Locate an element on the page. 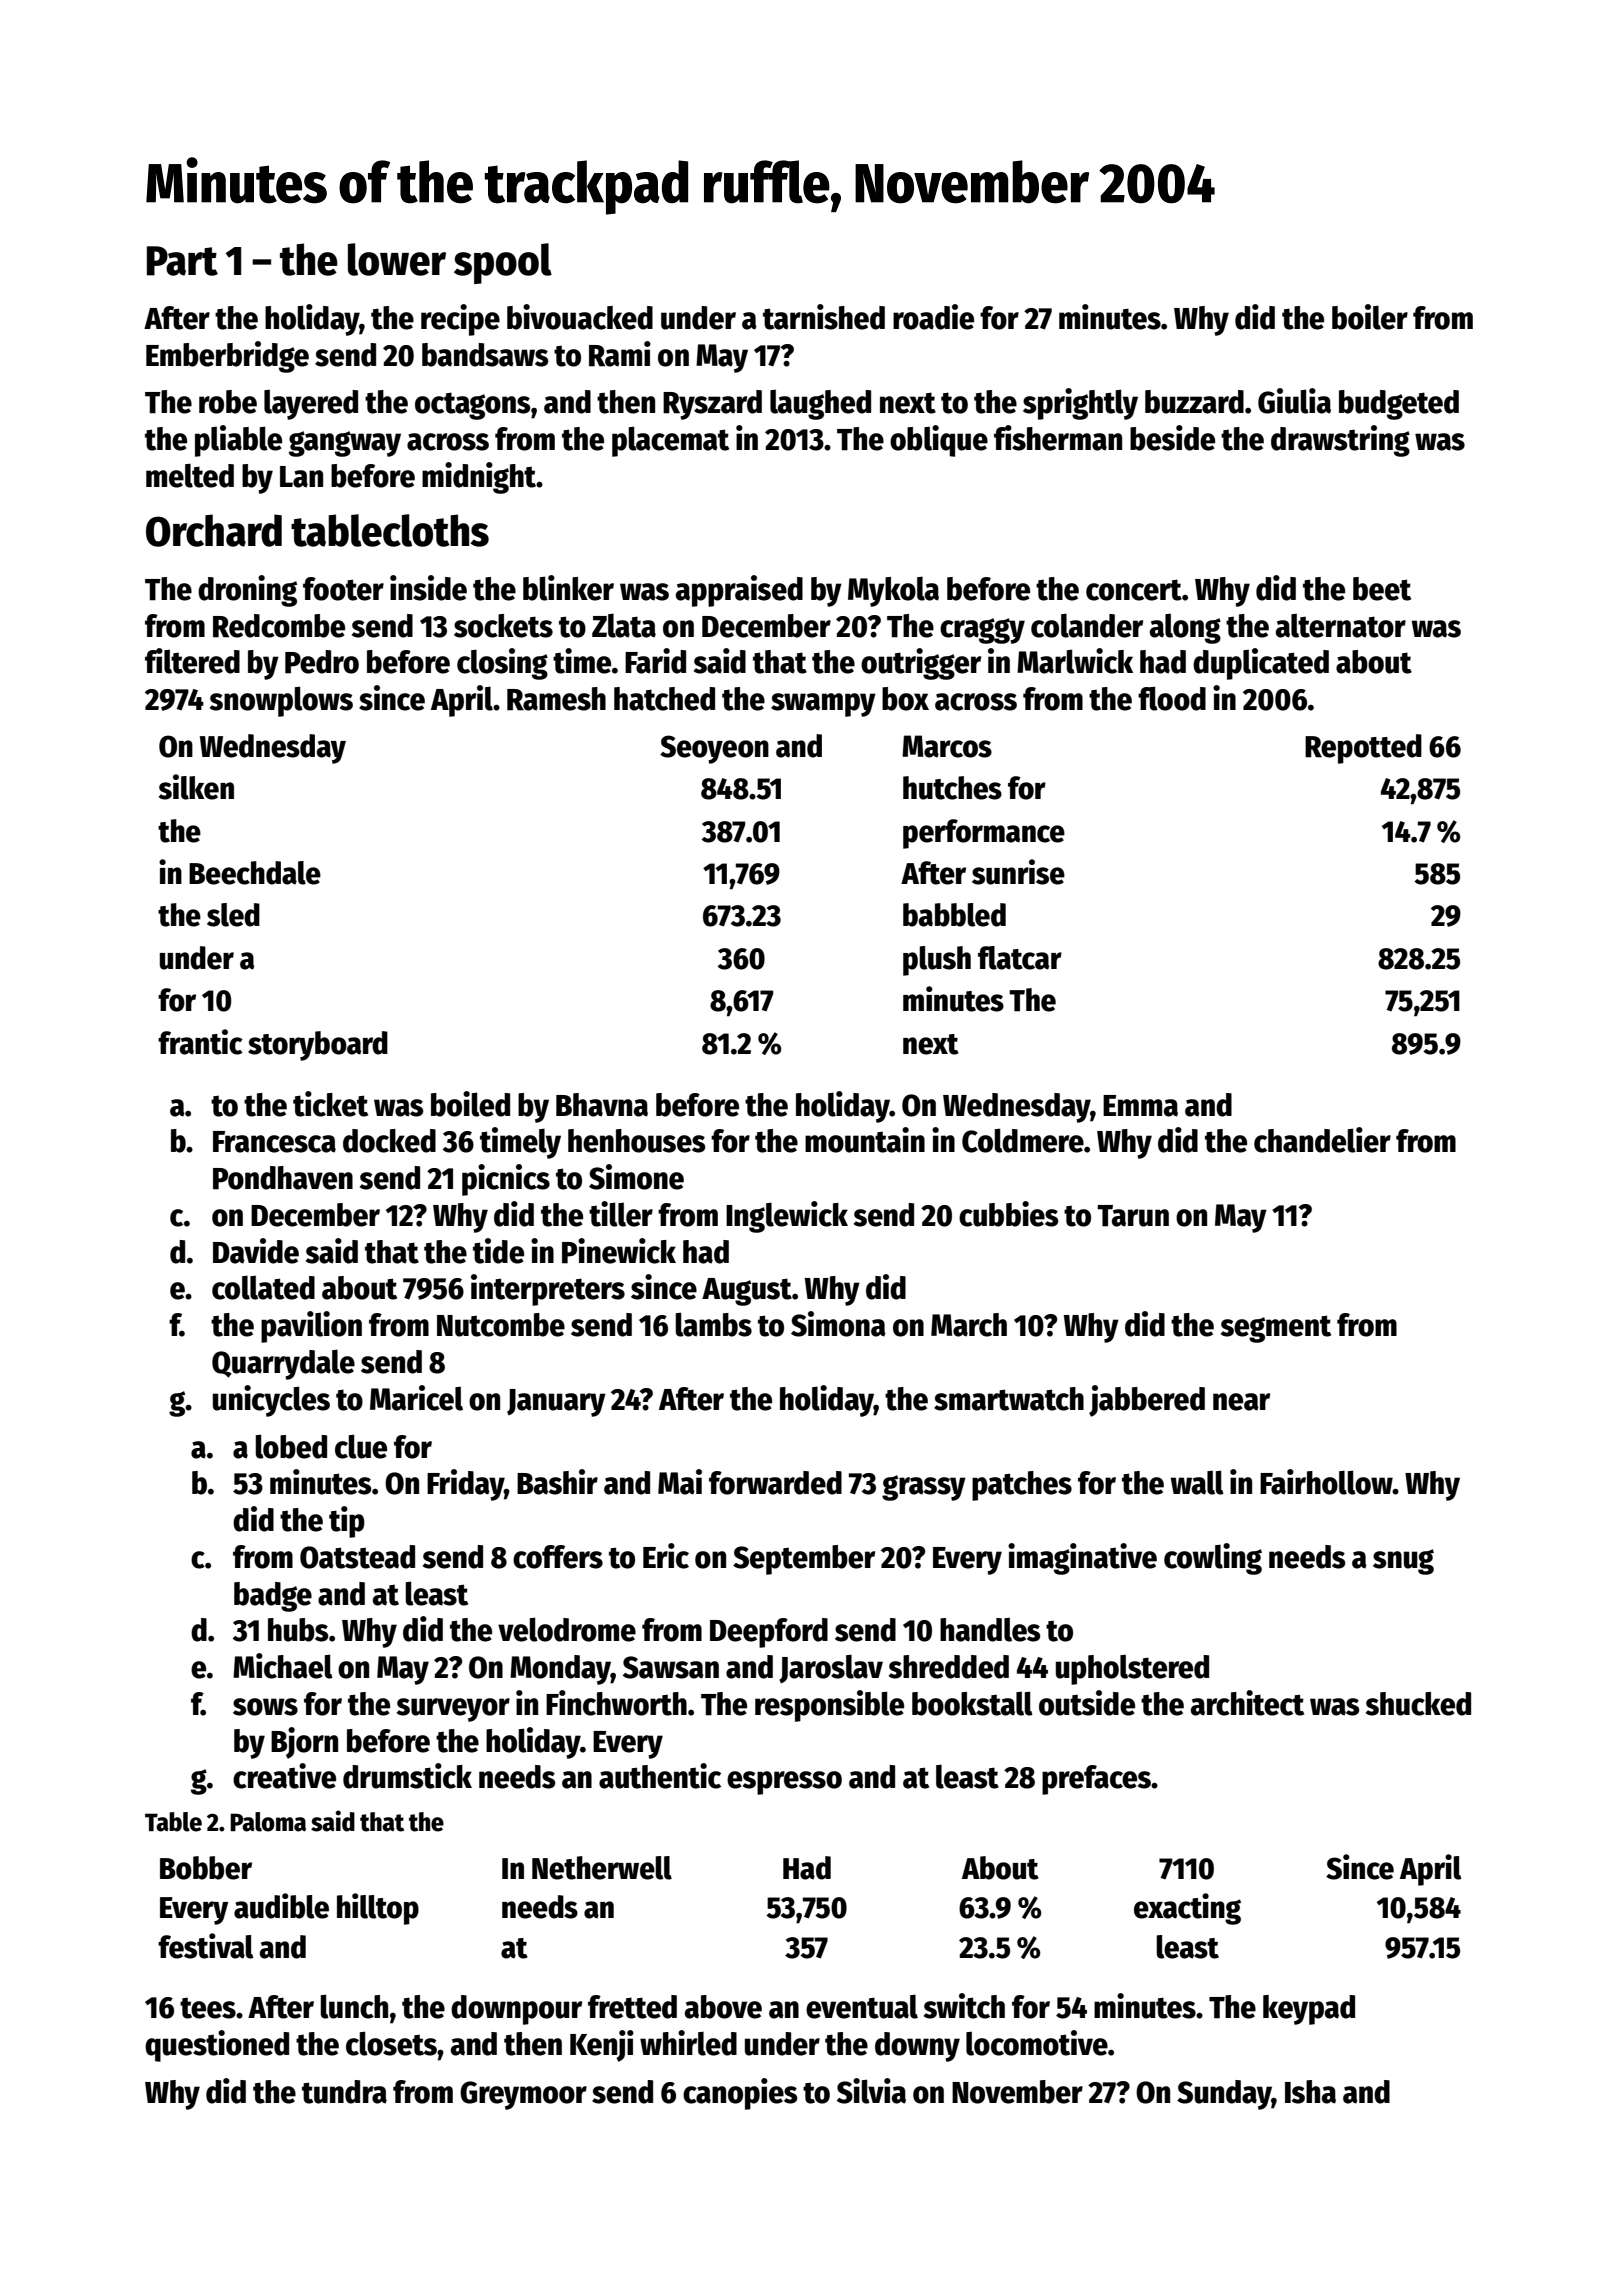 This page has width=1620, height=2292. Beechdale is located at coordinates (255, 873).
